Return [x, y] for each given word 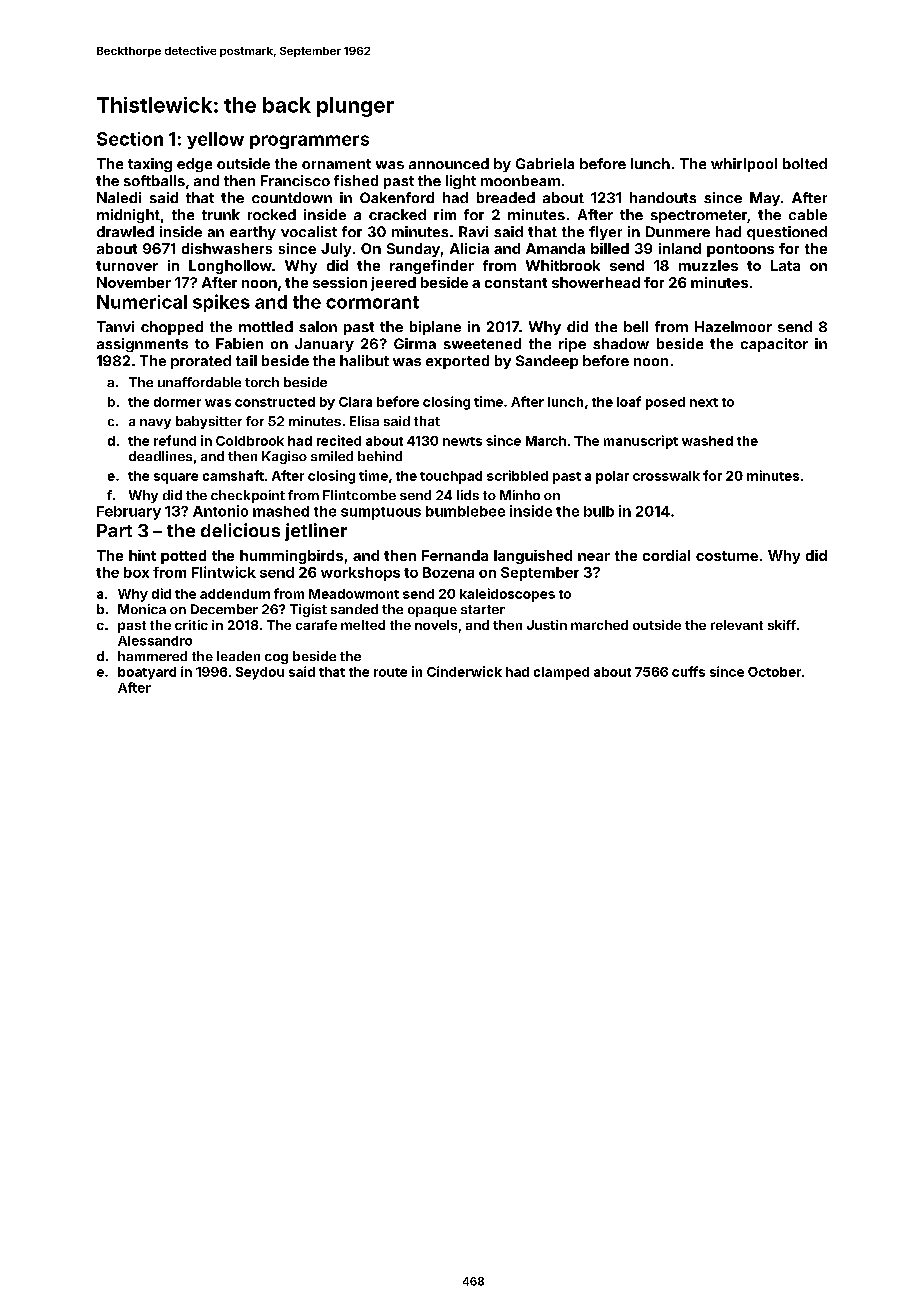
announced [449, 163]
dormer [177, 402]
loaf [629, 401]
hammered [152, 656]
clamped [561, 673]
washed [707, 441]
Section [130, 139]
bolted [805, 163]
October [774, 672]
